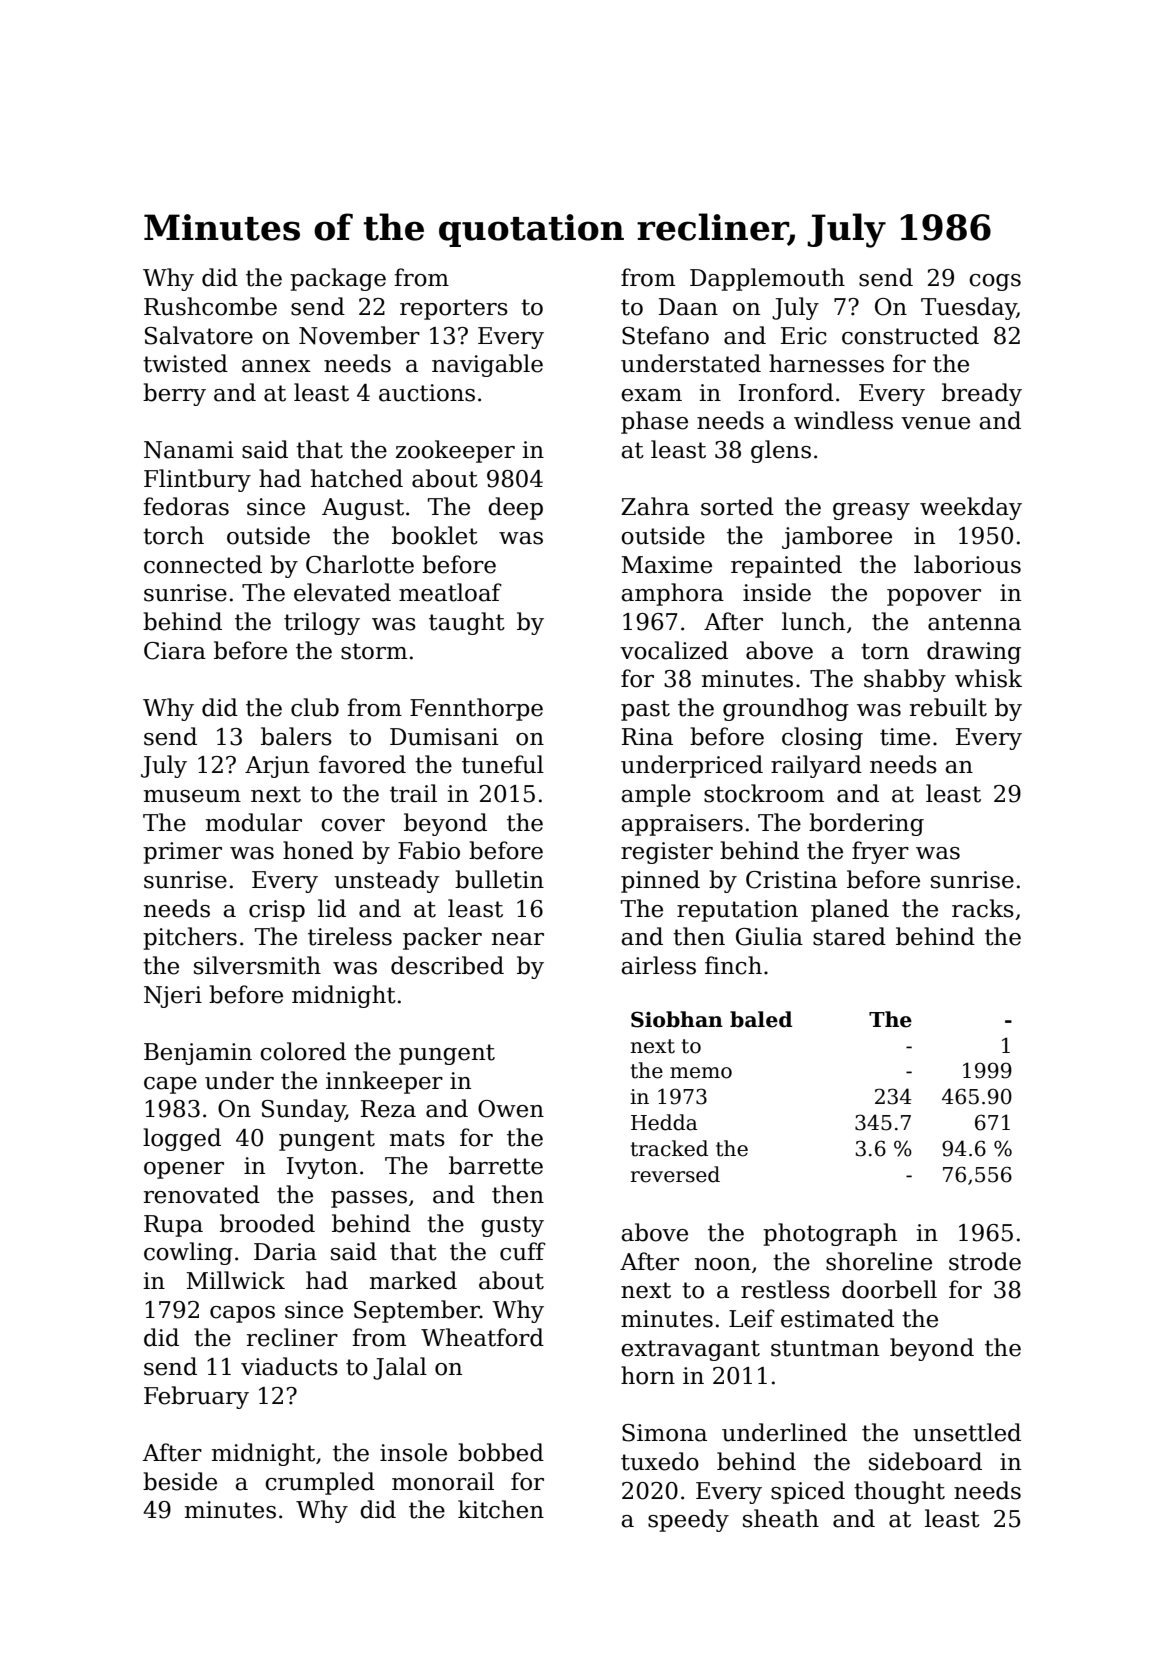 Image resolution: width=1165 pixels, height=1654 pixels. Describe the element at coordinates (688, 1520) in the screenshot. I see `speedy` at that location.
